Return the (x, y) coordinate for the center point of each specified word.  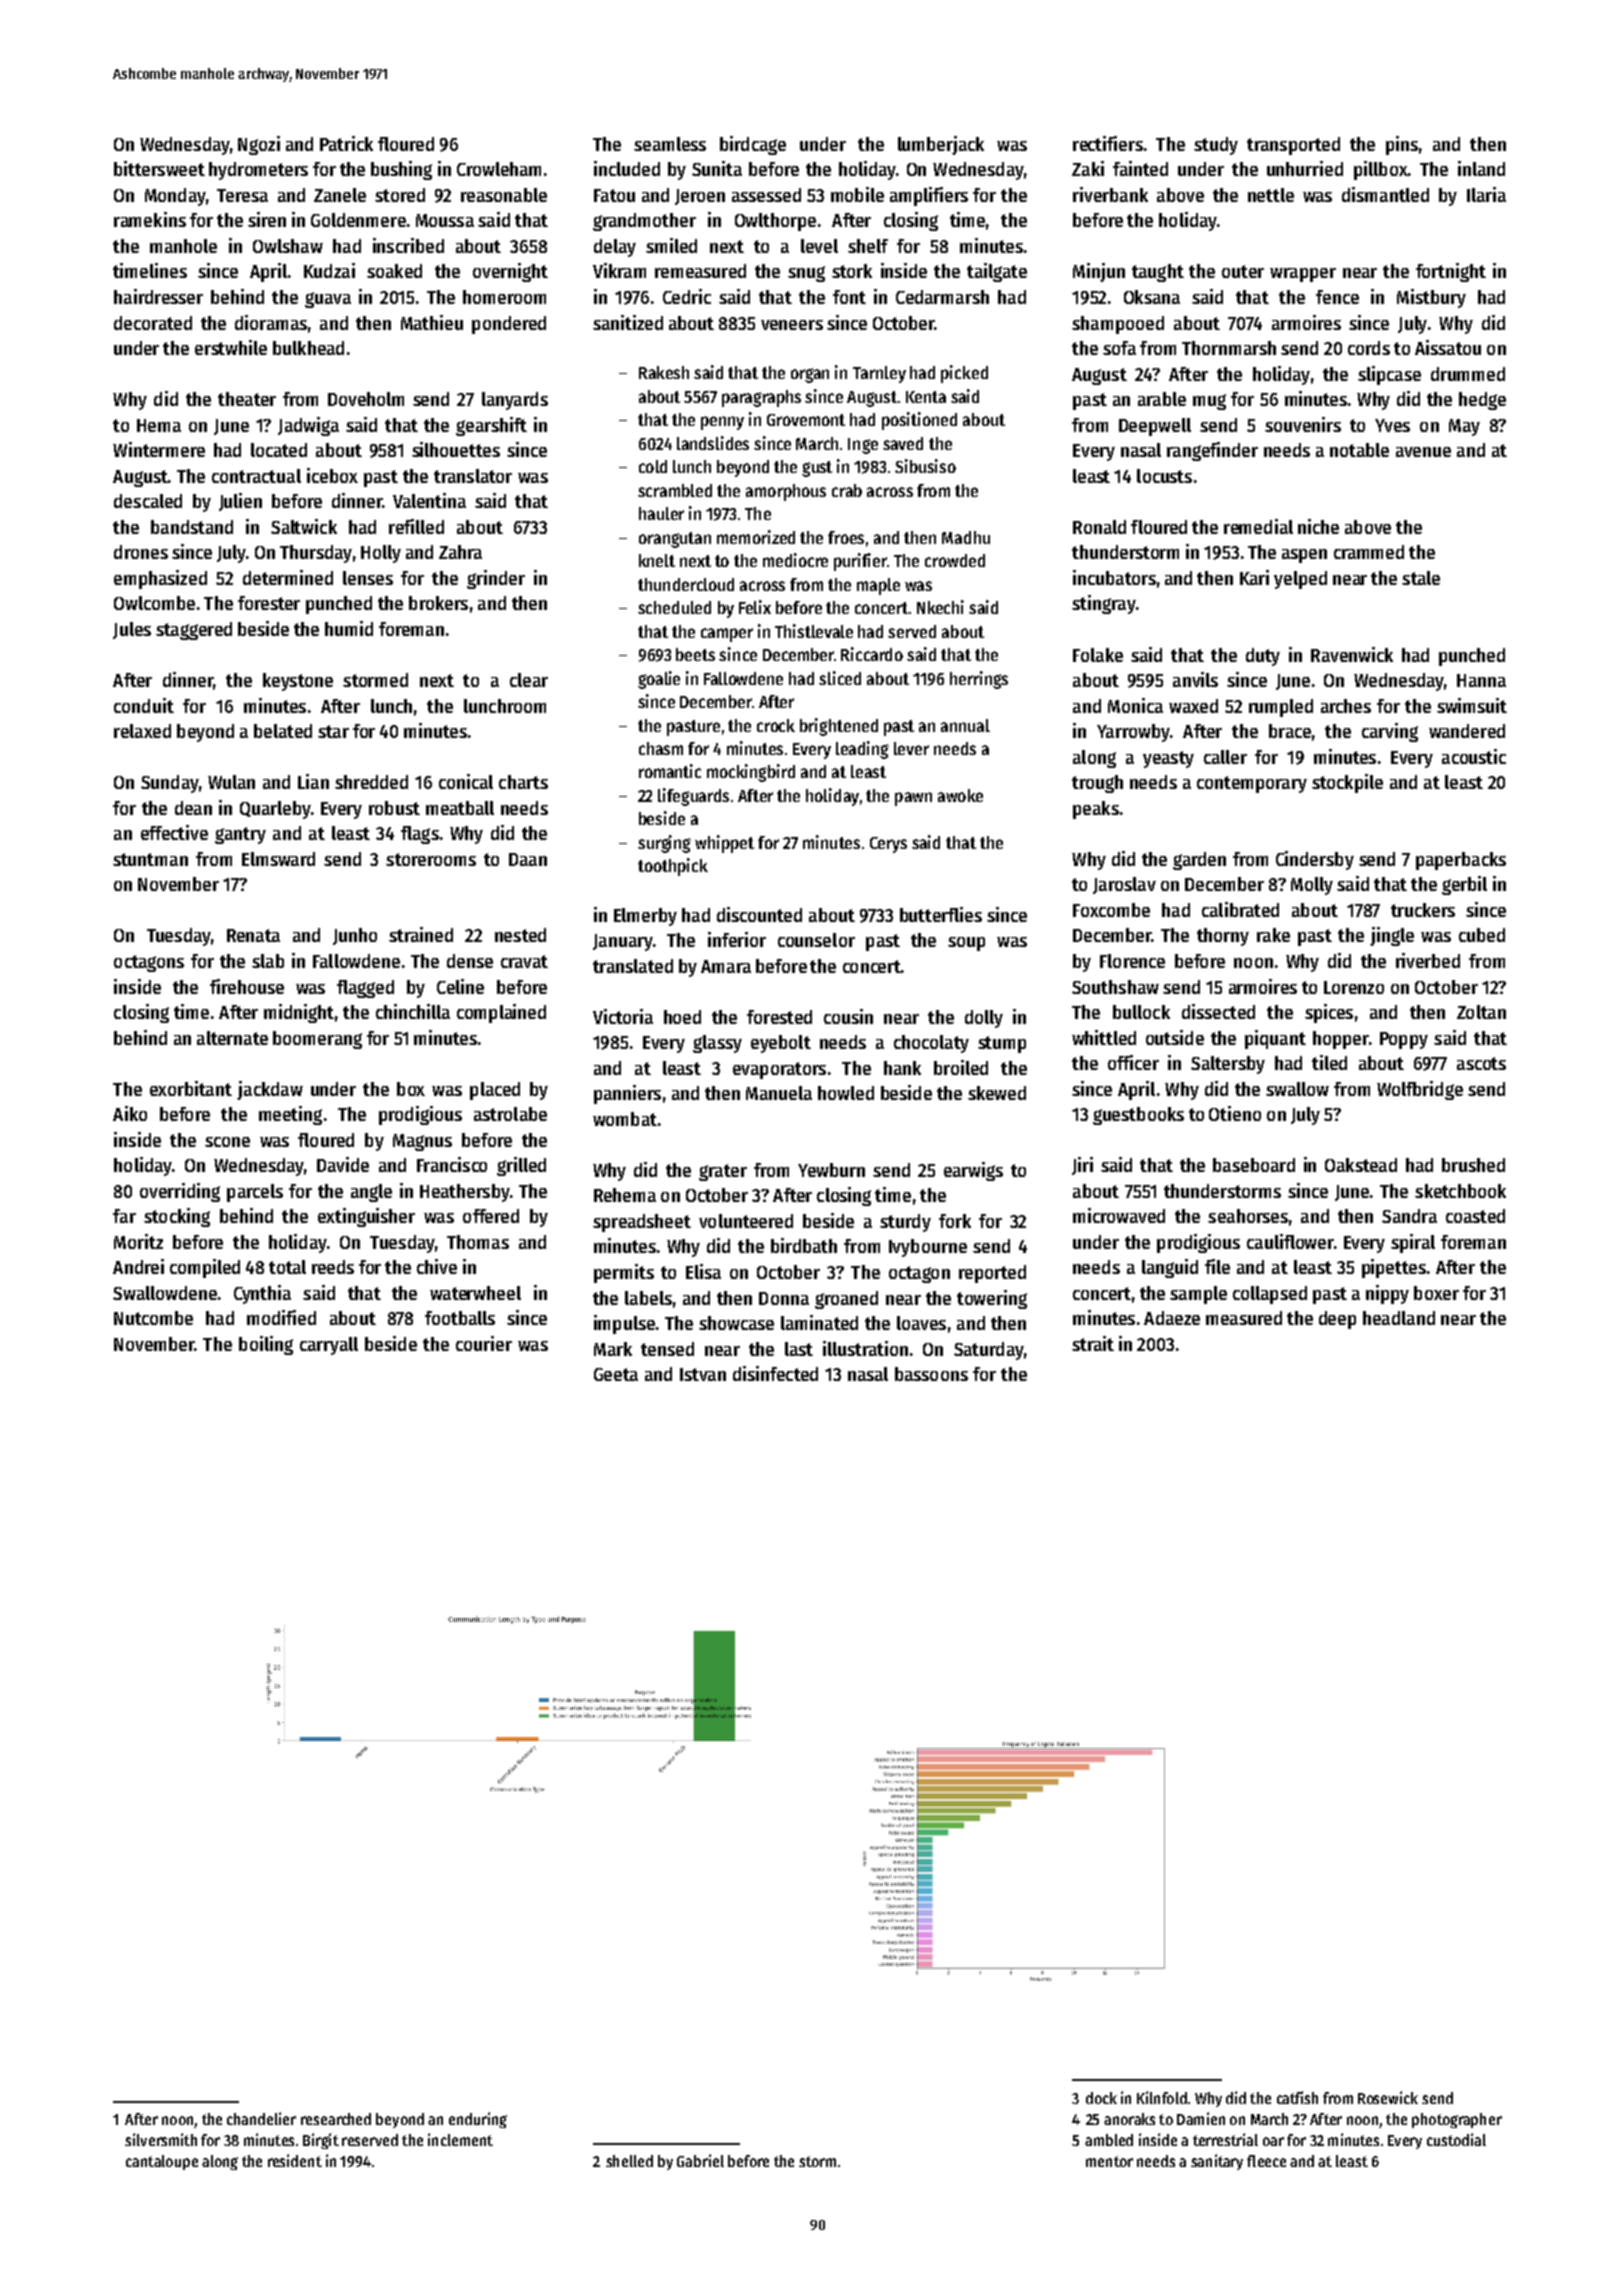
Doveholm (366, 399)
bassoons (931, 1374)
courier (484, 1343)
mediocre (795, 560)
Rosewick (1388, 2097)
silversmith (161, 2139)
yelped (1300, 580)
